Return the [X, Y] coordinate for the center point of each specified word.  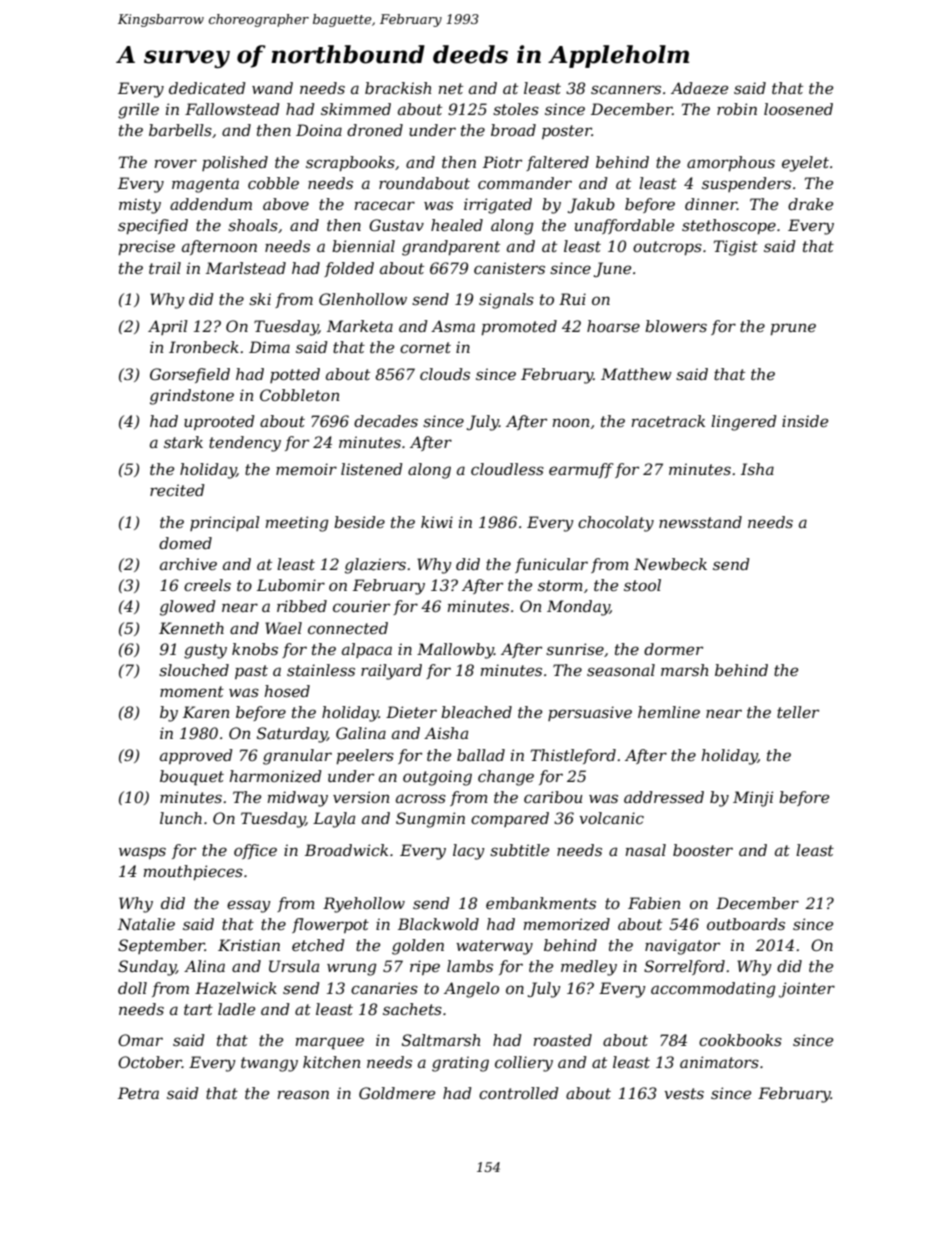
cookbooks [740, 1040]
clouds [445, 374]
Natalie [146, 924]
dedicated [207, 88]
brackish [398, 88]
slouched [194, 670]
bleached [476, 712]
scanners [626, 89]
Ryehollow [364, 905]
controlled [519, 1093]
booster [703, 850]
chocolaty [616, 524]
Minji [753, 799]
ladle [236, 1009]
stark [183, 442]
